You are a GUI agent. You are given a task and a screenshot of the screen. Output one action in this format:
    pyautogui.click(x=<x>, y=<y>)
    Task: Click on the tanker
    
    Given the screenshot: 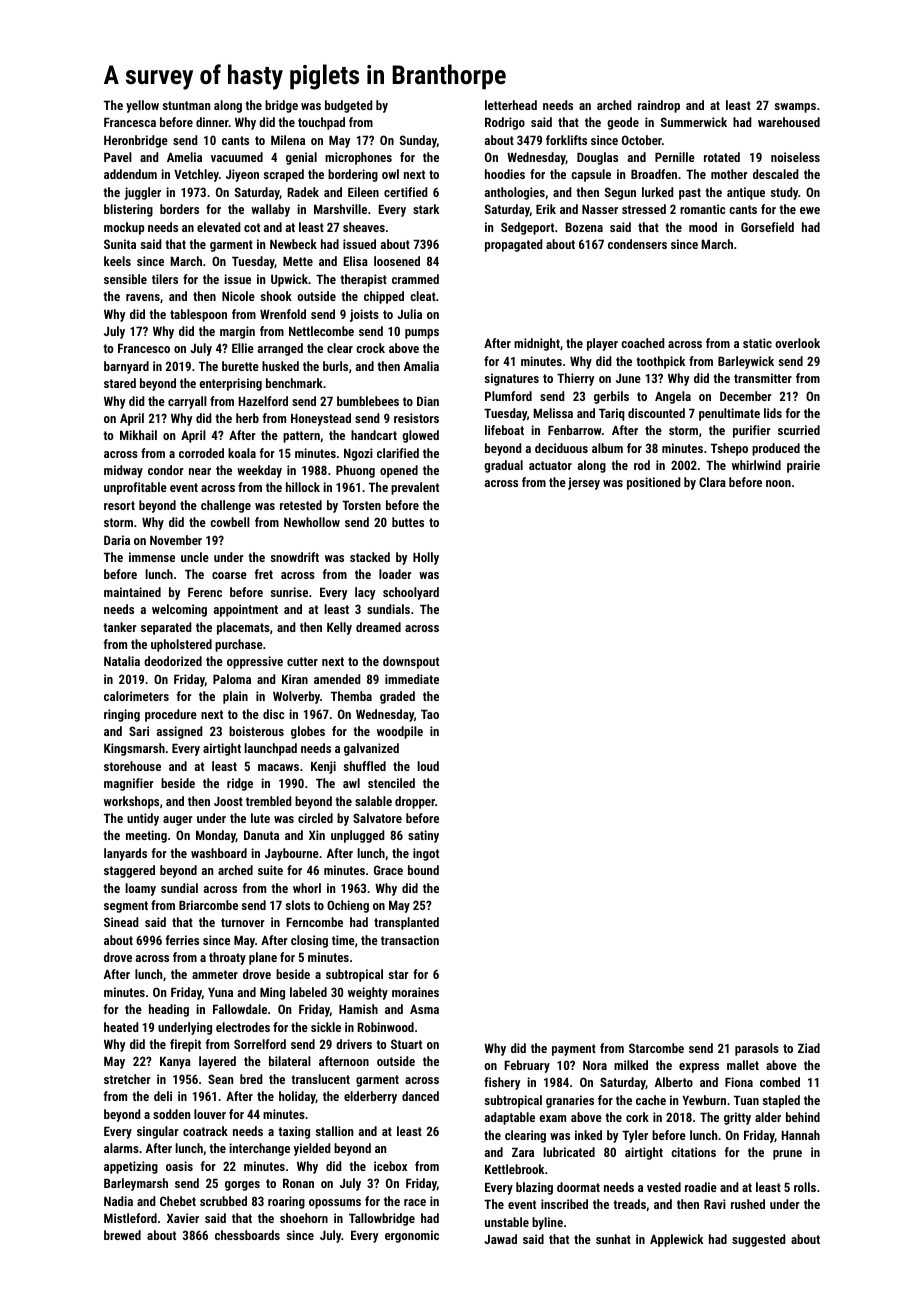 What is the action you would take?
    pyautogui.click(x=120, y=627)
